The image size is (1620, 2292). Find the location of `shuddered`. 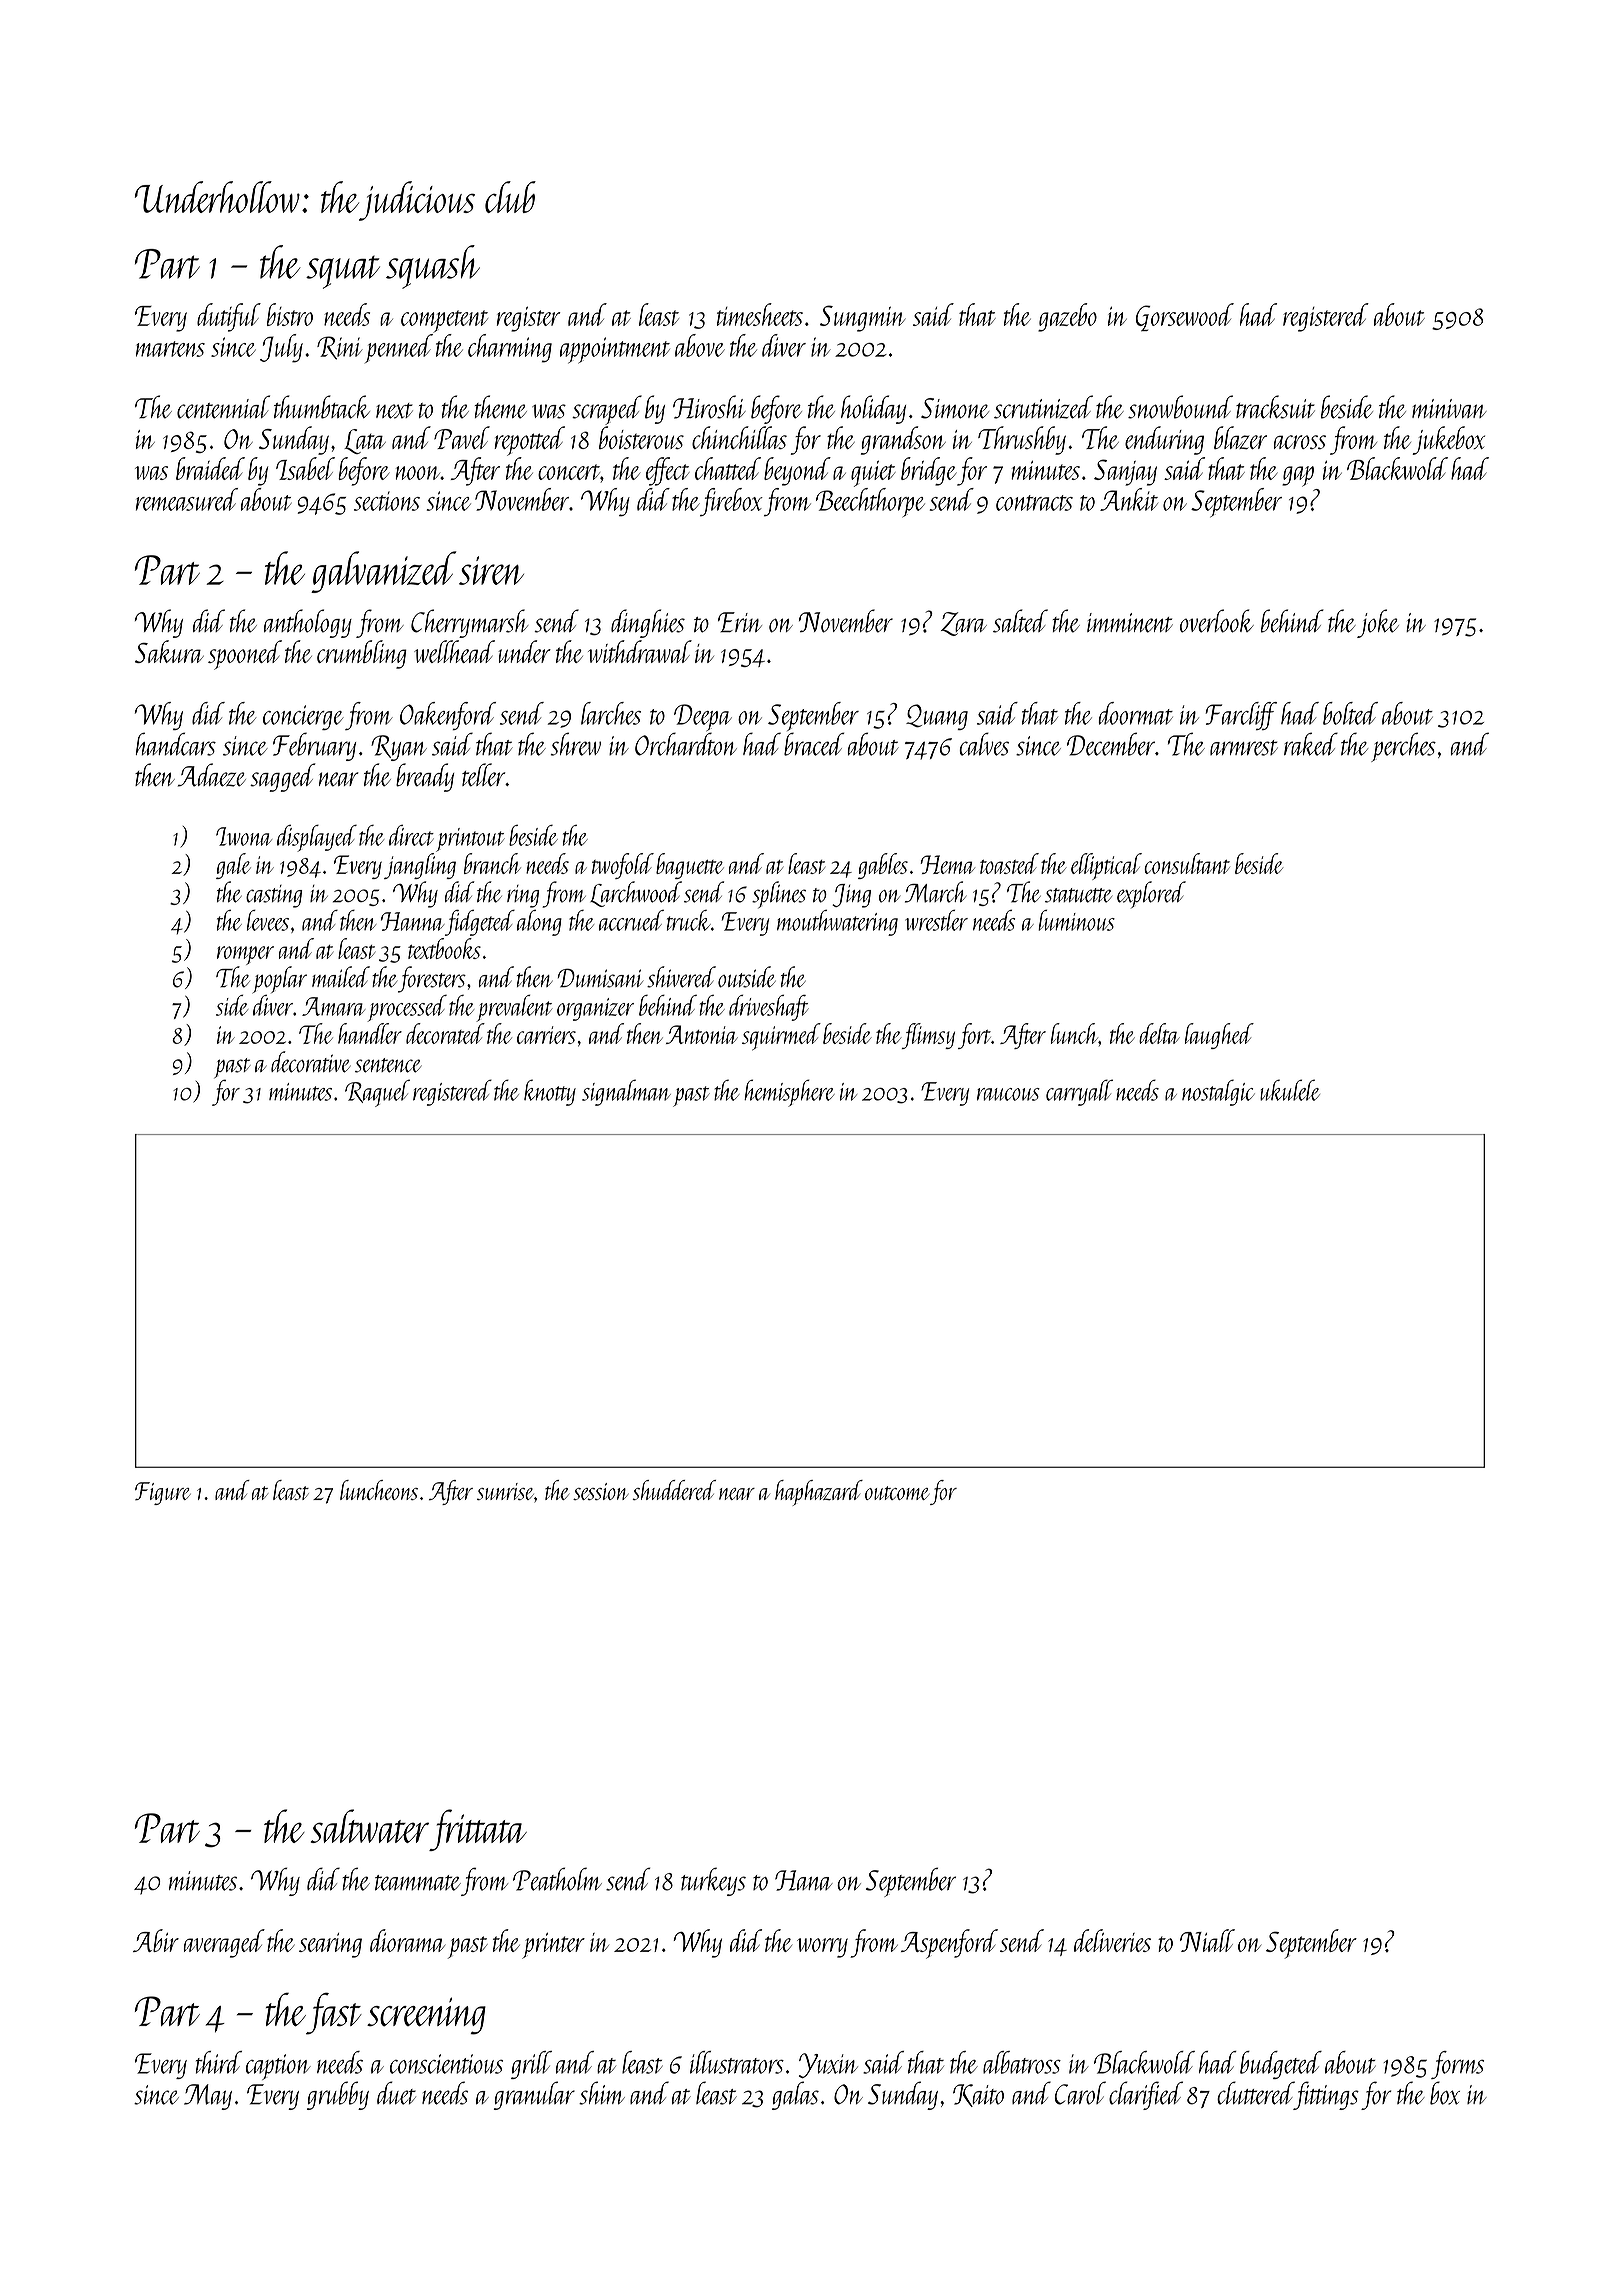

shuddered is located at coordinates (674, 1490).
